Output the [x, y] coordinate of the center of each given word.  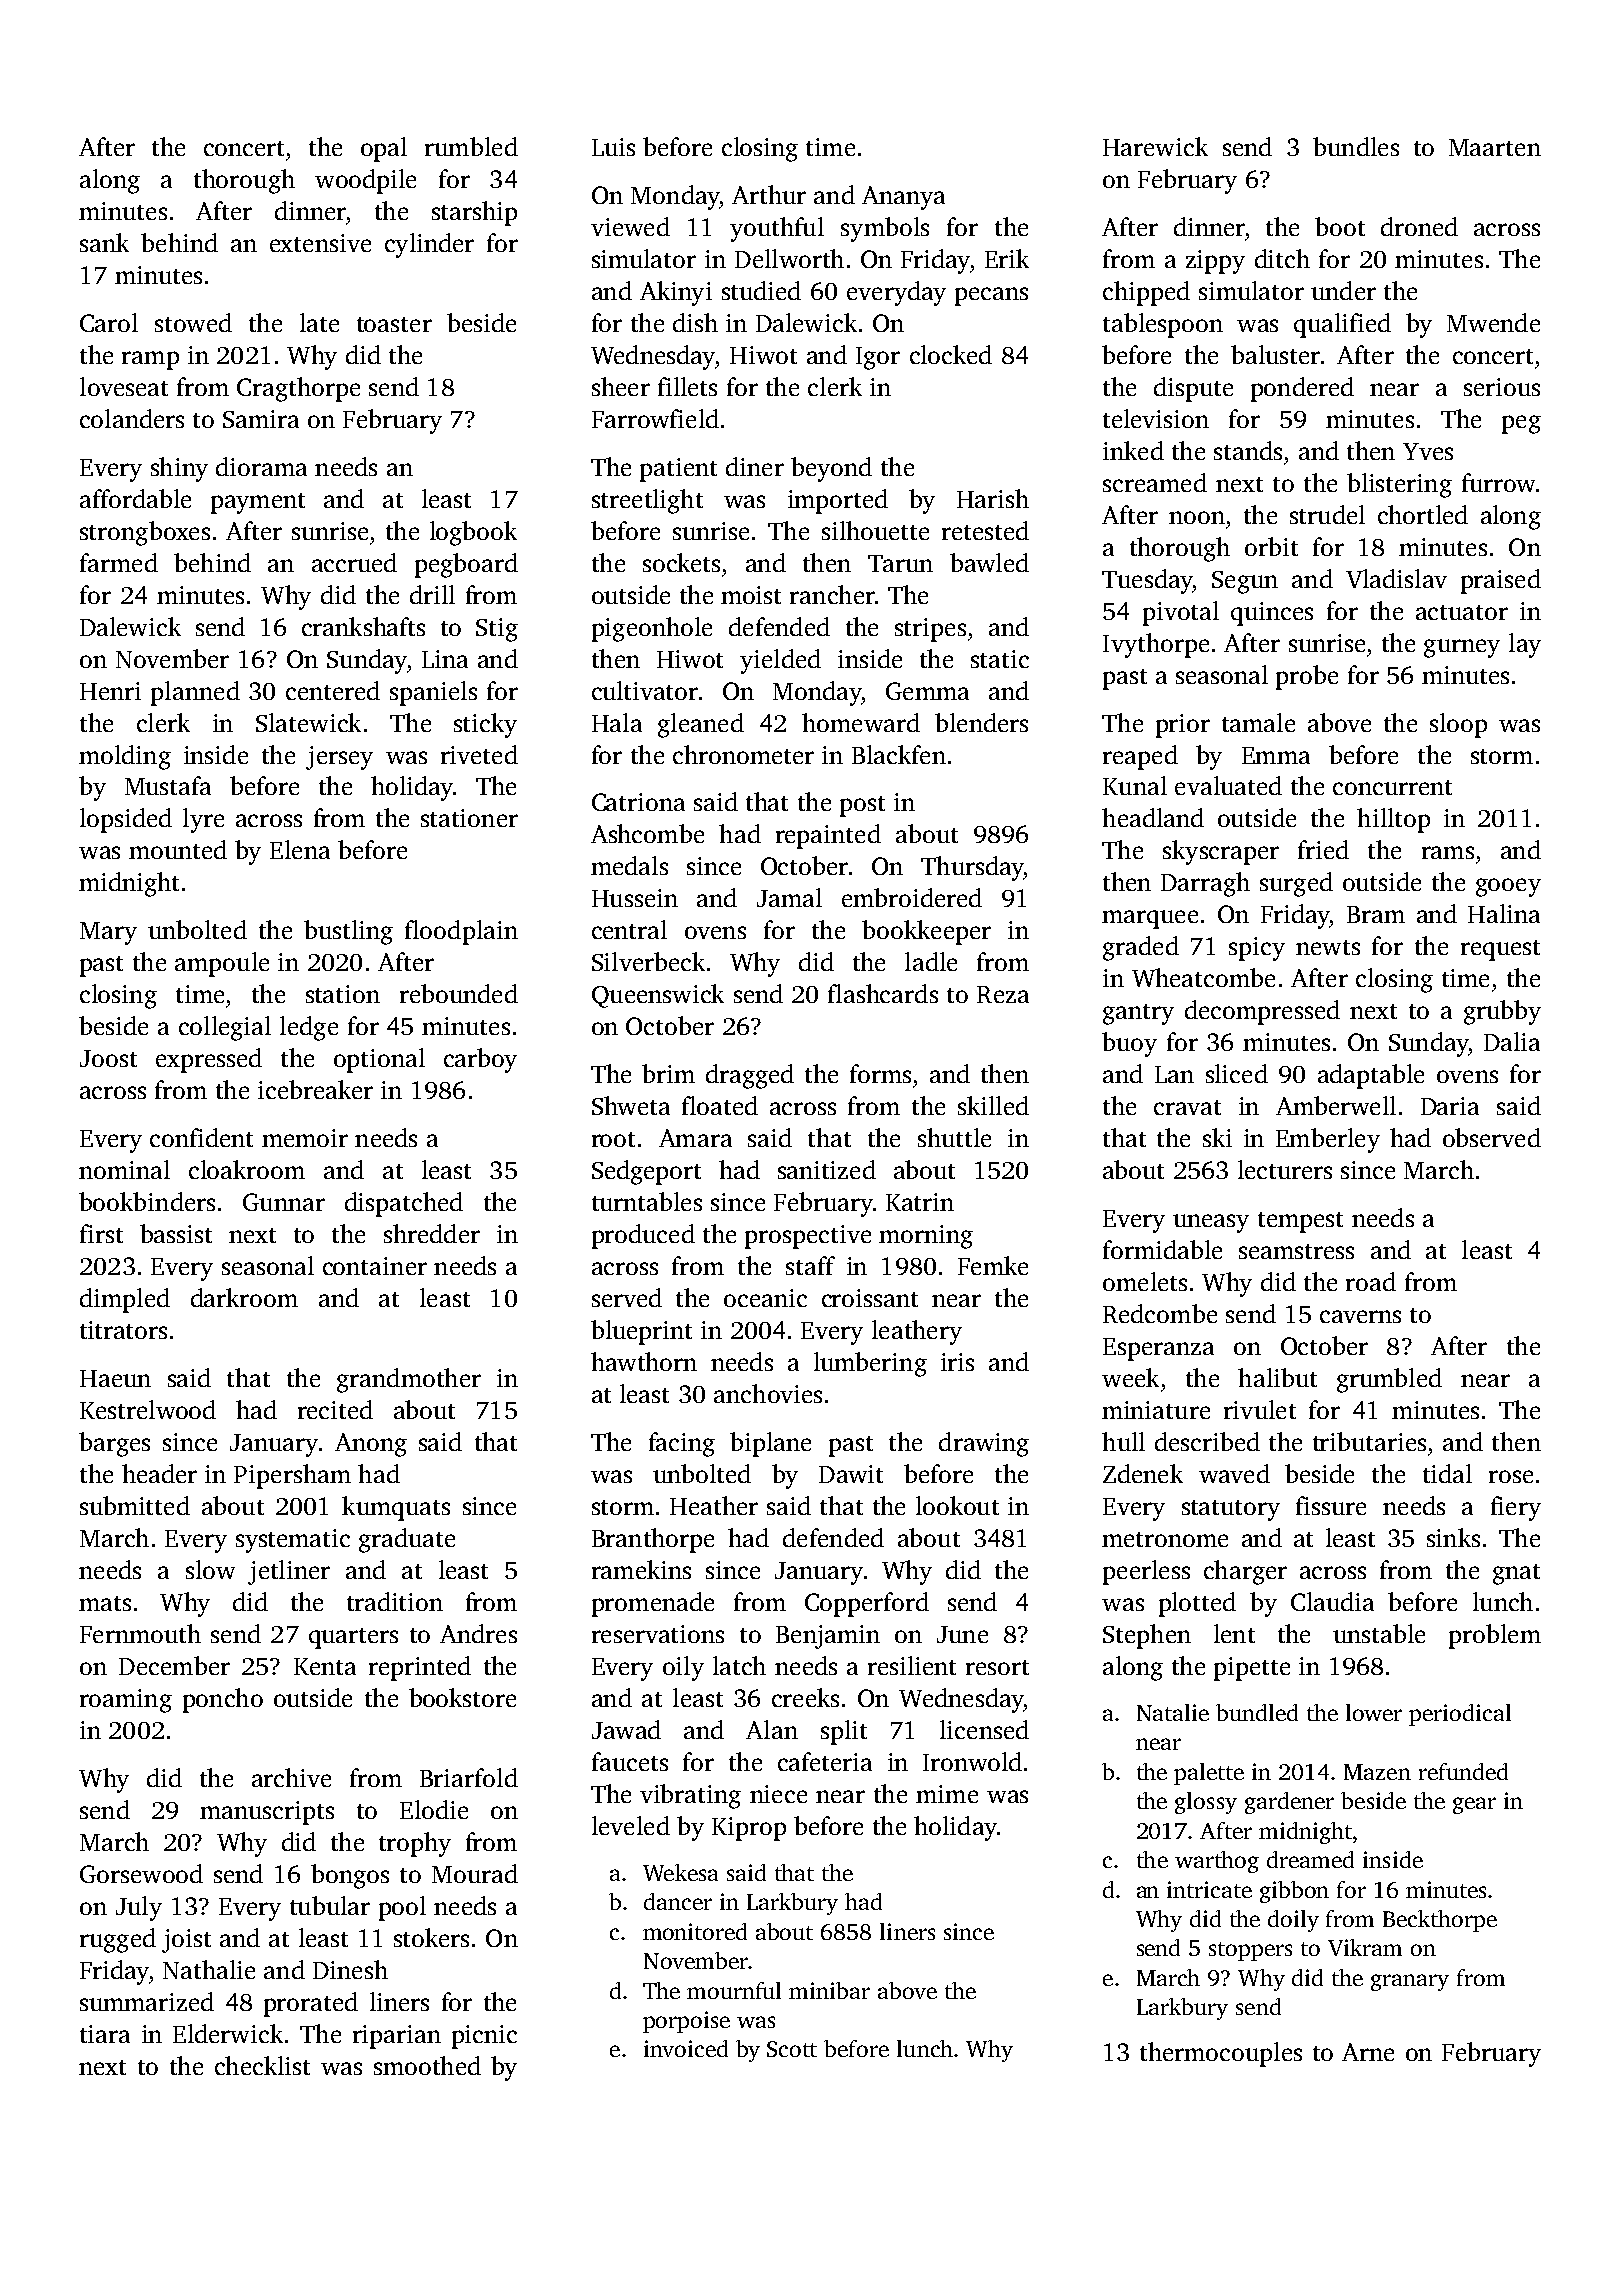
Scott [792, 2049]
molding [125, 757]
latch [739, 1665]
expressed [209, 1060]
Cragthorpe [298, 389]
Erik [1007, 258]
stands [1248, 450]
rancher [832, 594]
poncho [223, 1700]
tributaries [1369, 1441]
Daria [1450, 1106]
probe [1307, 677]
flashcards [883, 993]
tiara [105, 2034]
